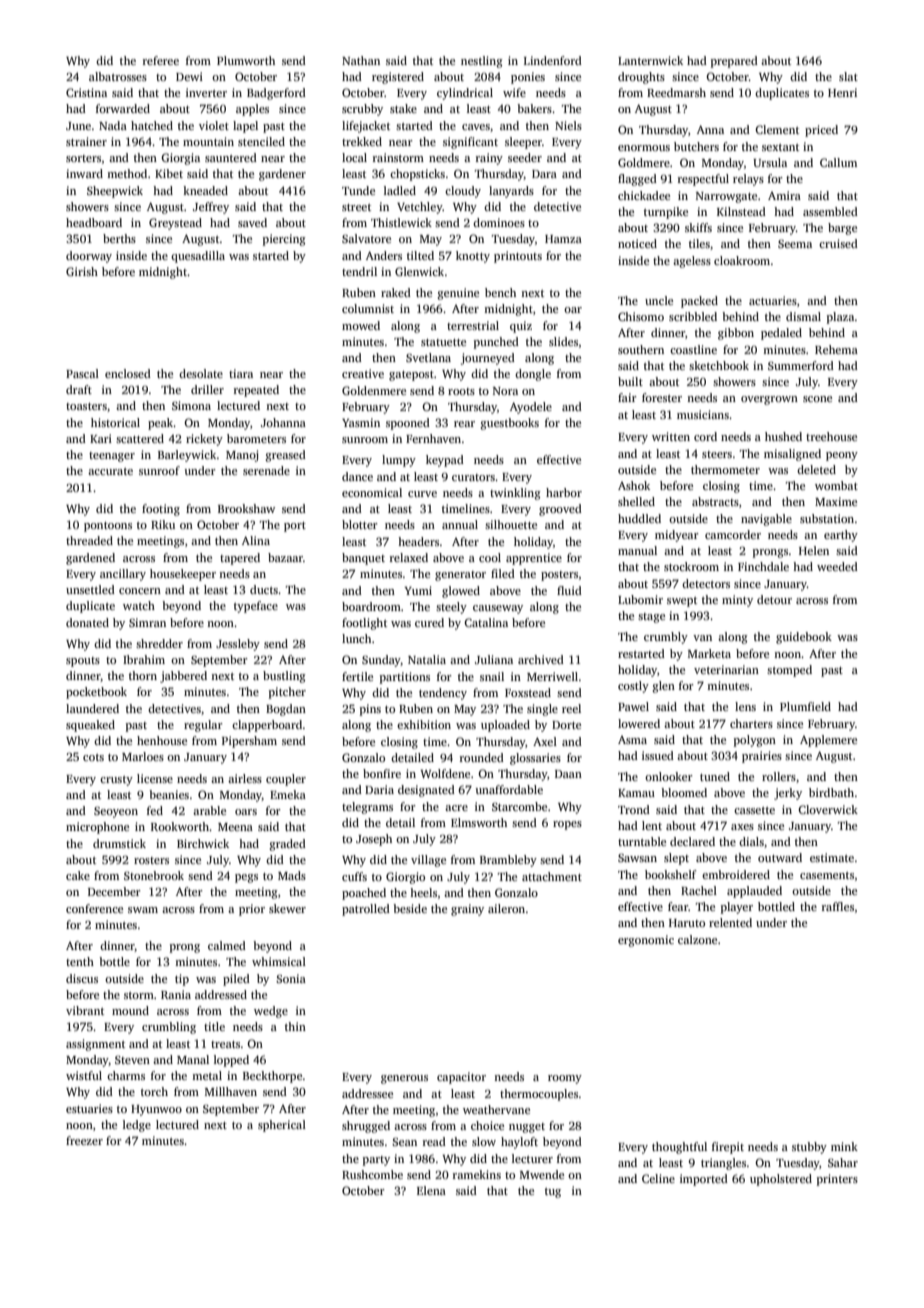 The height and width of the screenshot is (1308, 924). What do you see at coordinates (246, 60) in the screenshot?
I see `Plumworth` at bounding box center [246, 60].
